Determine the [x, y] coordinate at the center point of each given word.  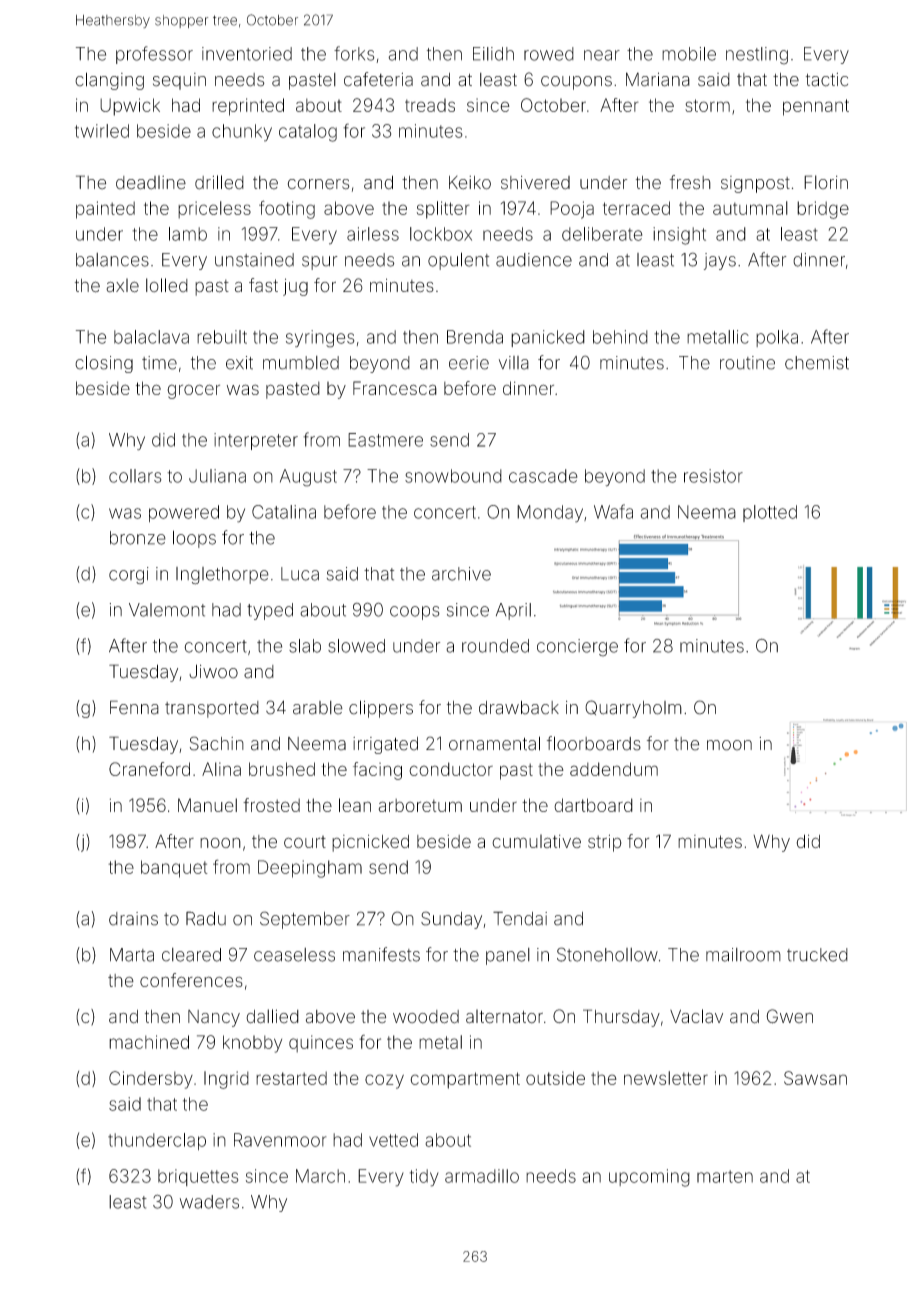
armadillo [482, 1176]
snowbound [453, 476]
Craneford [149, 769]
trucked [817, 955]
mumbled [301, 363]
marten [725, 1176]
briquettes [198, 1177]
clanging [109, 81]
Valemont [167, 610]
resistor [713, 476]
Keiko [470, 183]
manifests [381, 954]
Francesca [395, 388]
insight [679, 236]
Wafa [613, 511]
